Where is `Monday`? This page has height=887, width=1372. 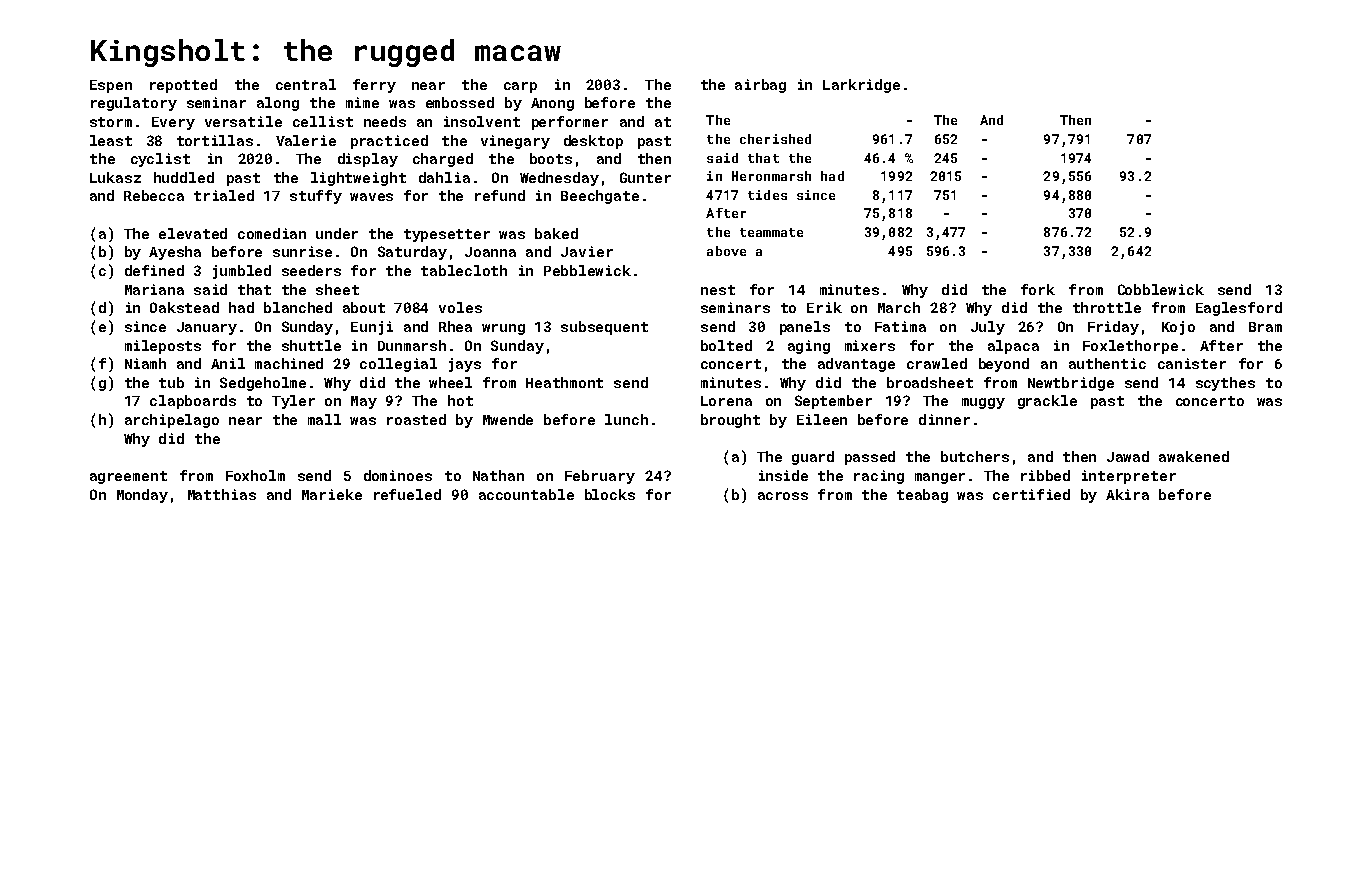
Monday is located at coordinates (142, 496).
